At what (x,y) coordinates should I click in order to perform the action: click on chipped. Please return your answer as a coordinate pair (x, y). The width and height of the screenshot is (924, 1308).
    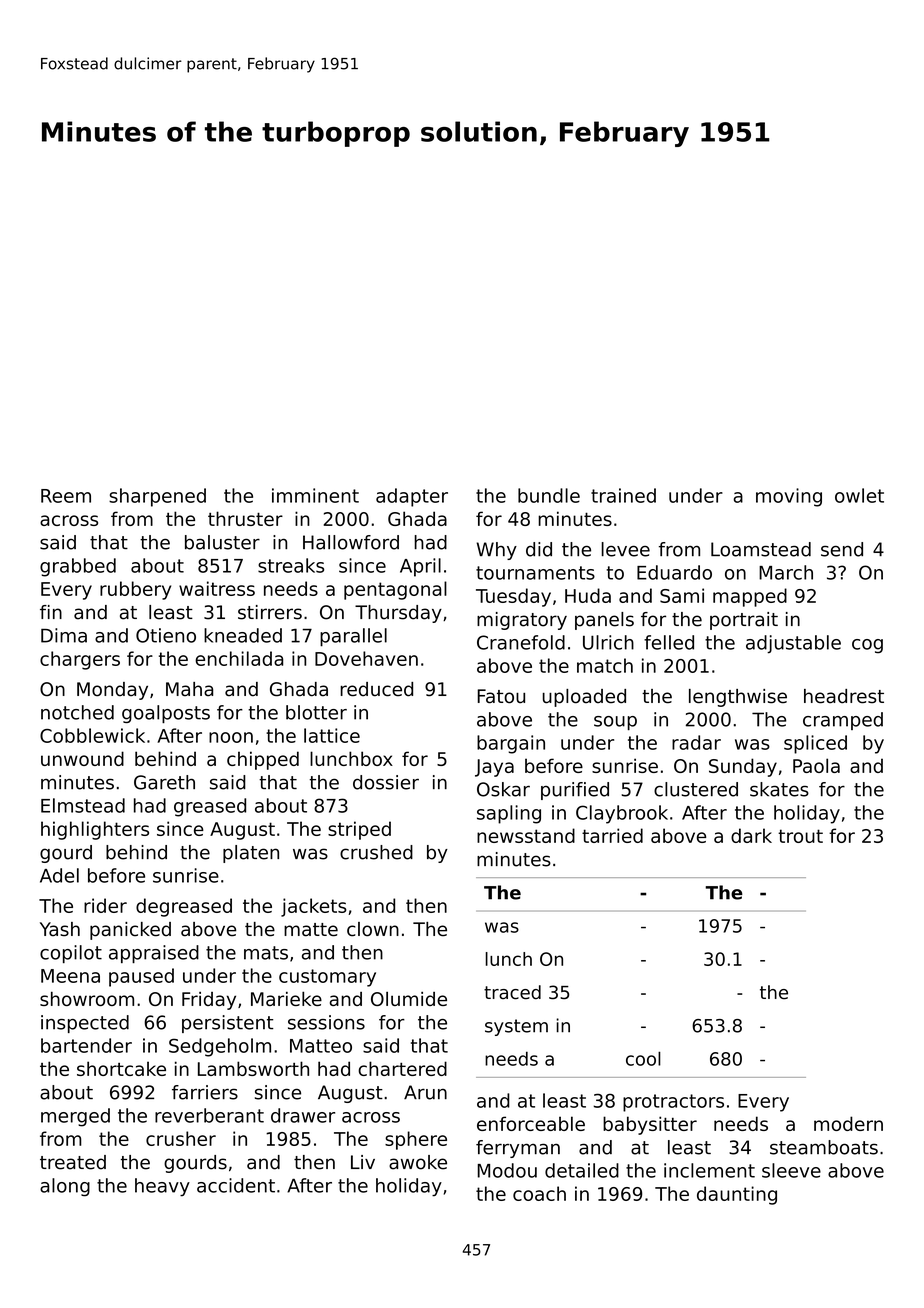
    Looking at the image, I should click on (263, 760).
